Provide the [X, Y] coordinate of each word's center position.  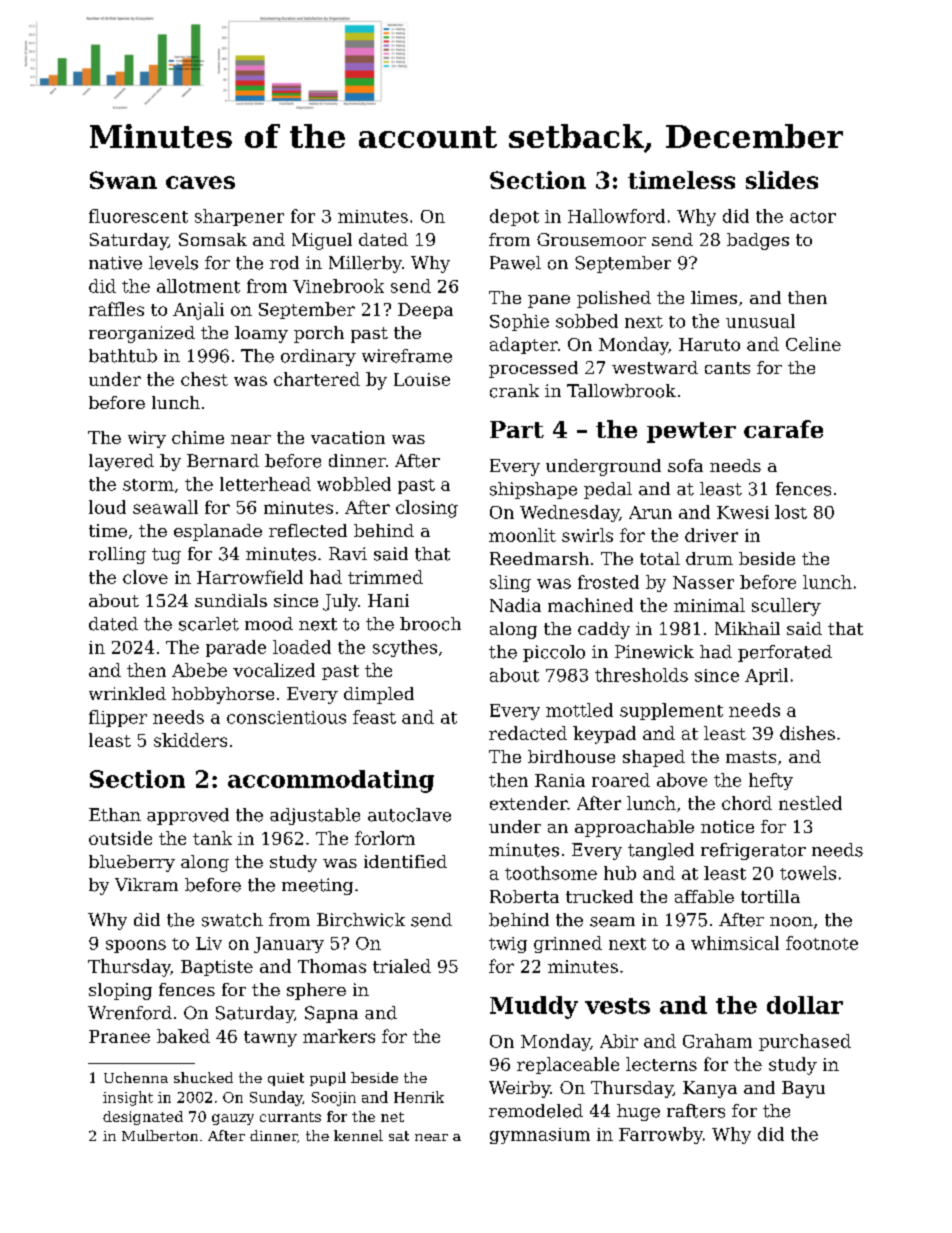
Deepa [425, 311]
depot [514, 217]
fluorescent [138, 216]
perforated [785, 653]
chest [204, 379]
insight [128, 1098]
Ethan [115, 815]
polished [614, 299]
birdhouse [571, 756]
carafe [783, 429]
